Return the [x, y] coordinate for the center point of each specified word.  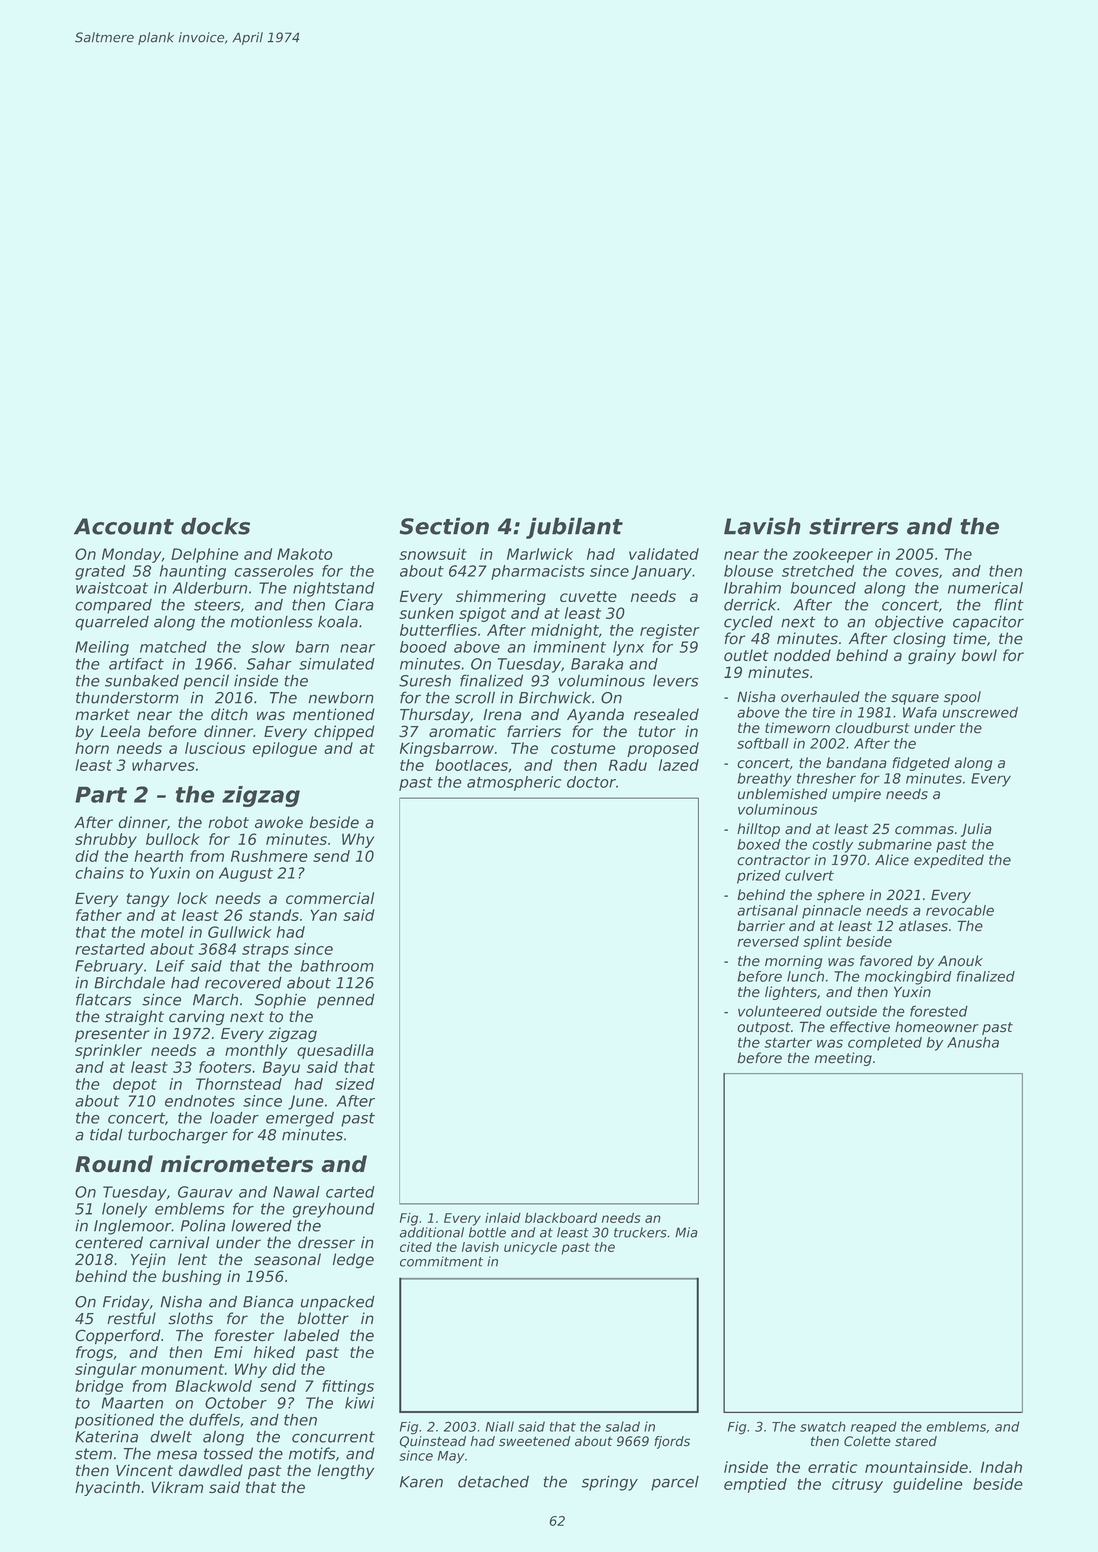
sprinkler [108, 1051]
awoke [279, 822]
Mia [686, 1232]
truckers [640, 1232]
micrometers [237, 1164]
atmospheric [514, 783]
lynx [628, 648]
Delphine [204, 555]
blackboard [561, 1218]
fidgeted [921, 764]
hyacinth [107, 1488]
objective [909, 623]
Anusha [973, 1042]
